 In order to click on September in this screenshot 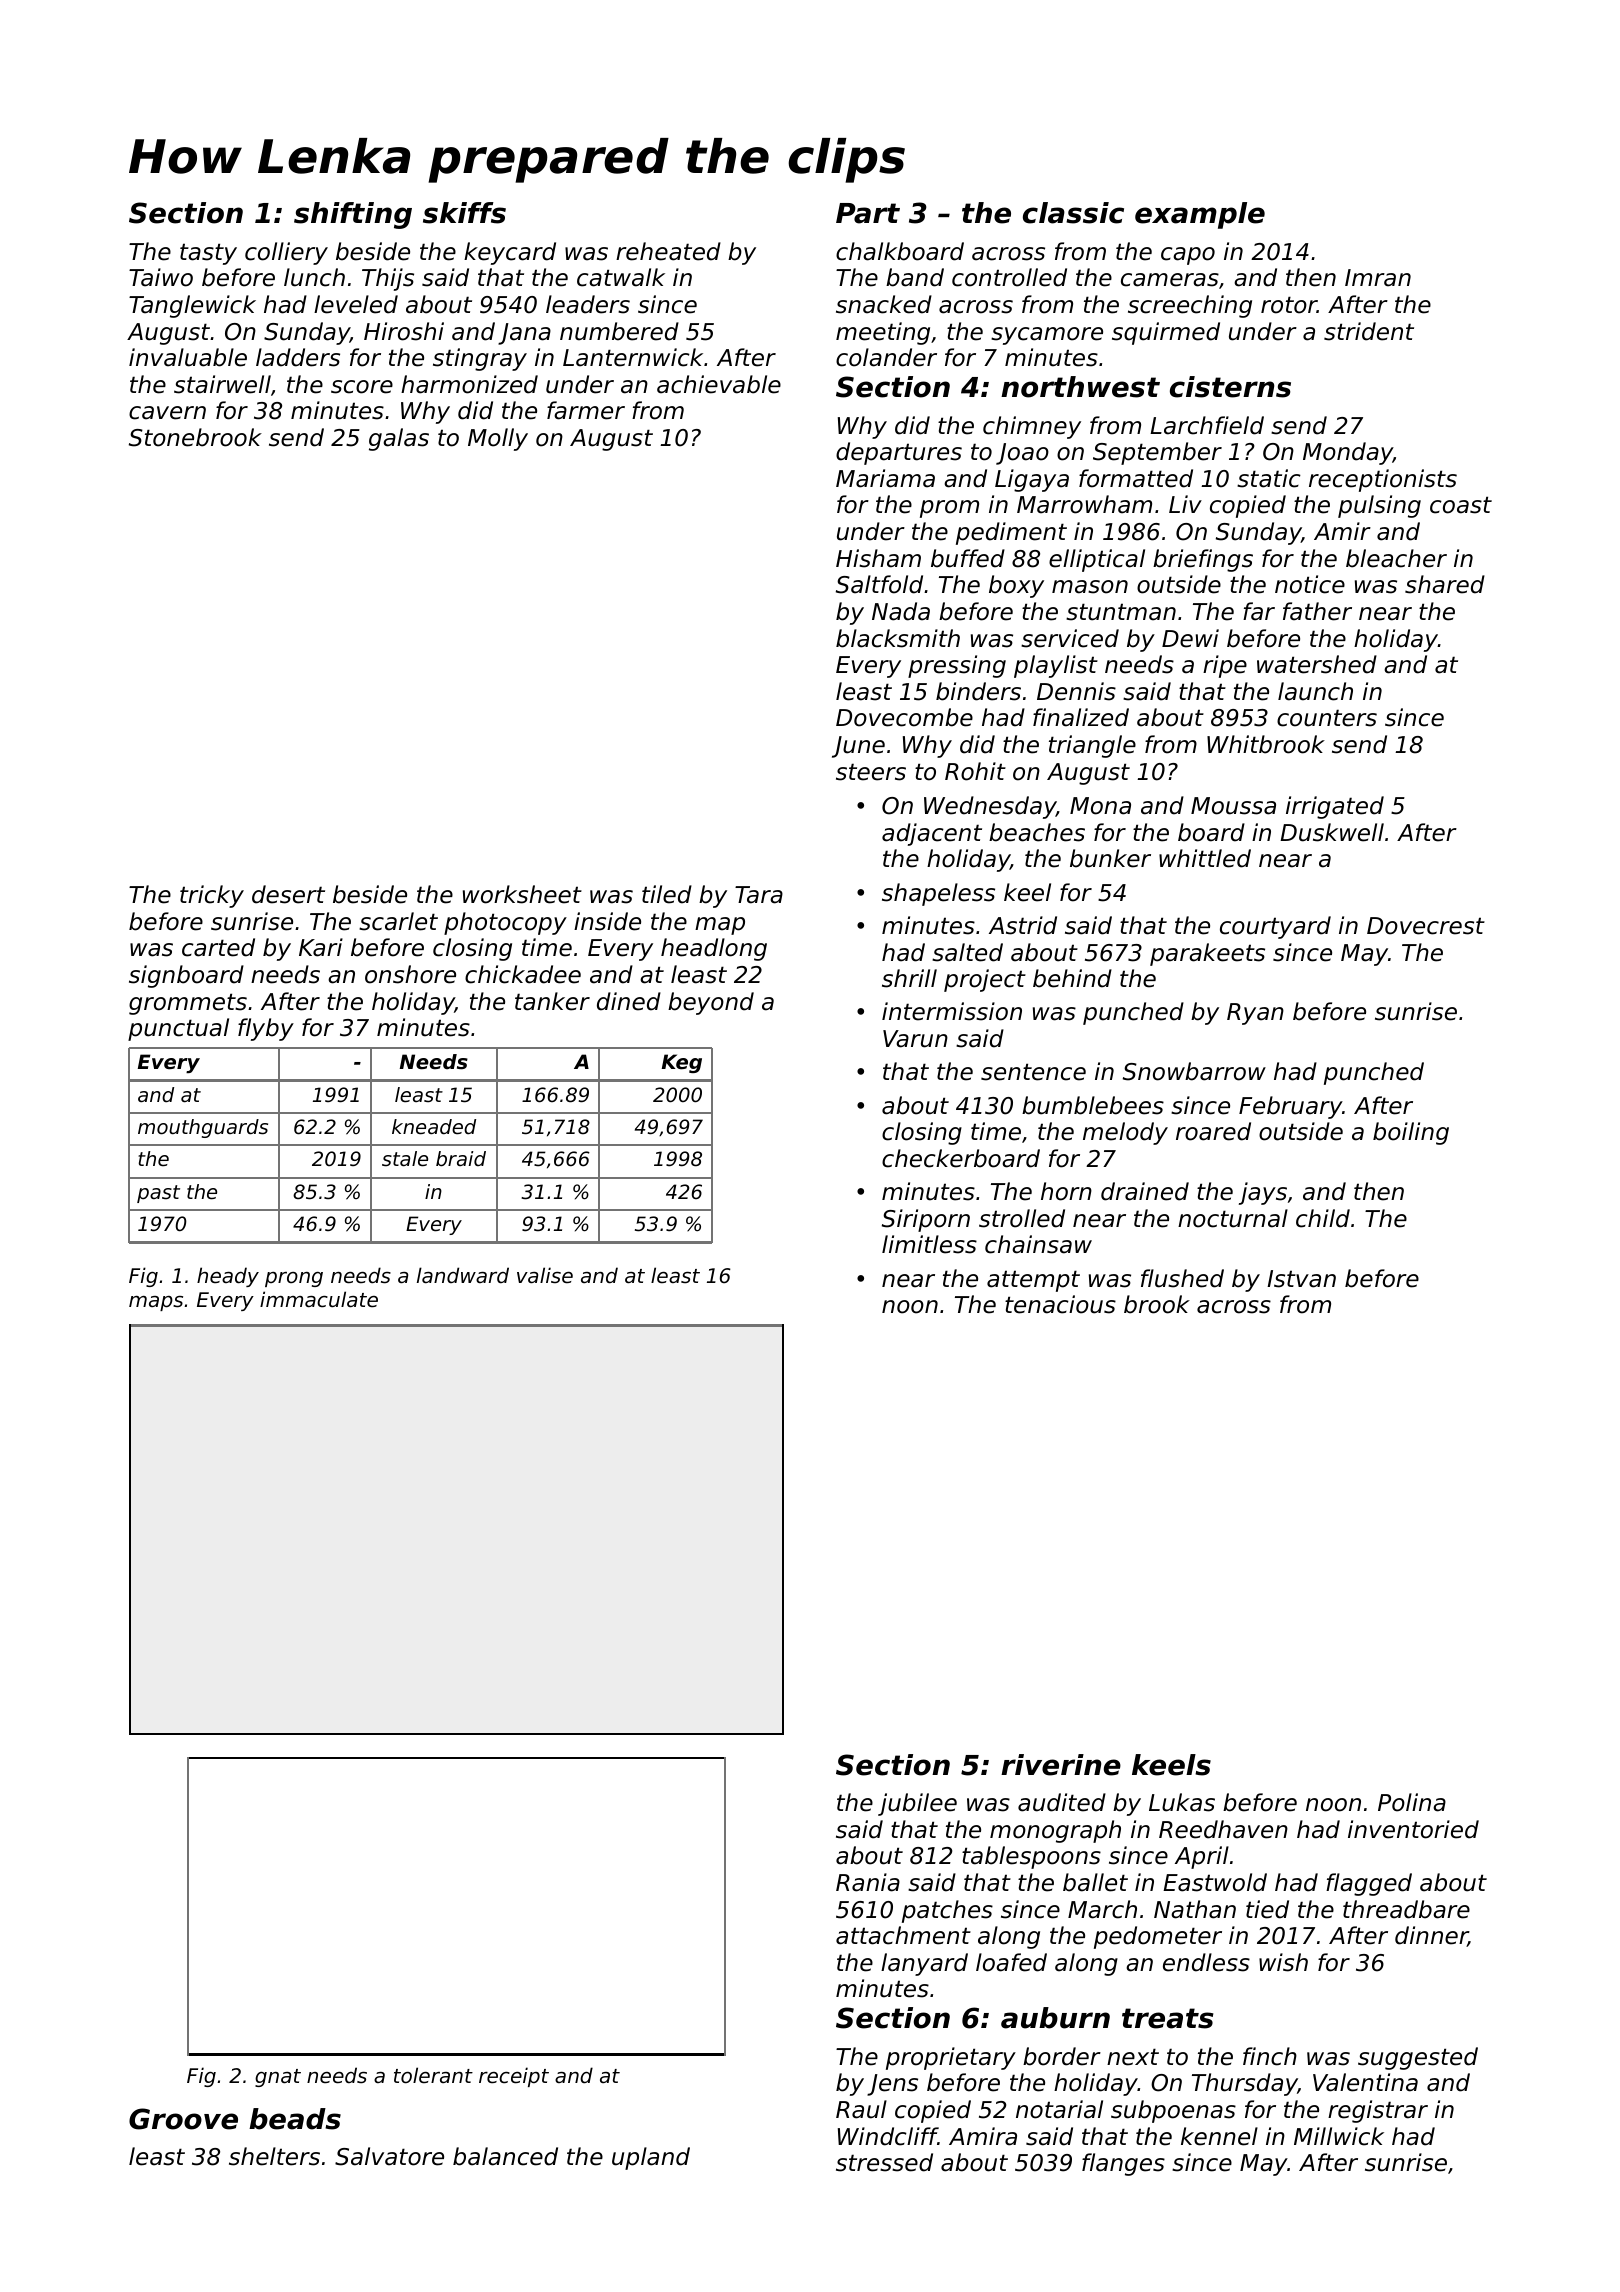, I will do `click(1157, 453)`.
